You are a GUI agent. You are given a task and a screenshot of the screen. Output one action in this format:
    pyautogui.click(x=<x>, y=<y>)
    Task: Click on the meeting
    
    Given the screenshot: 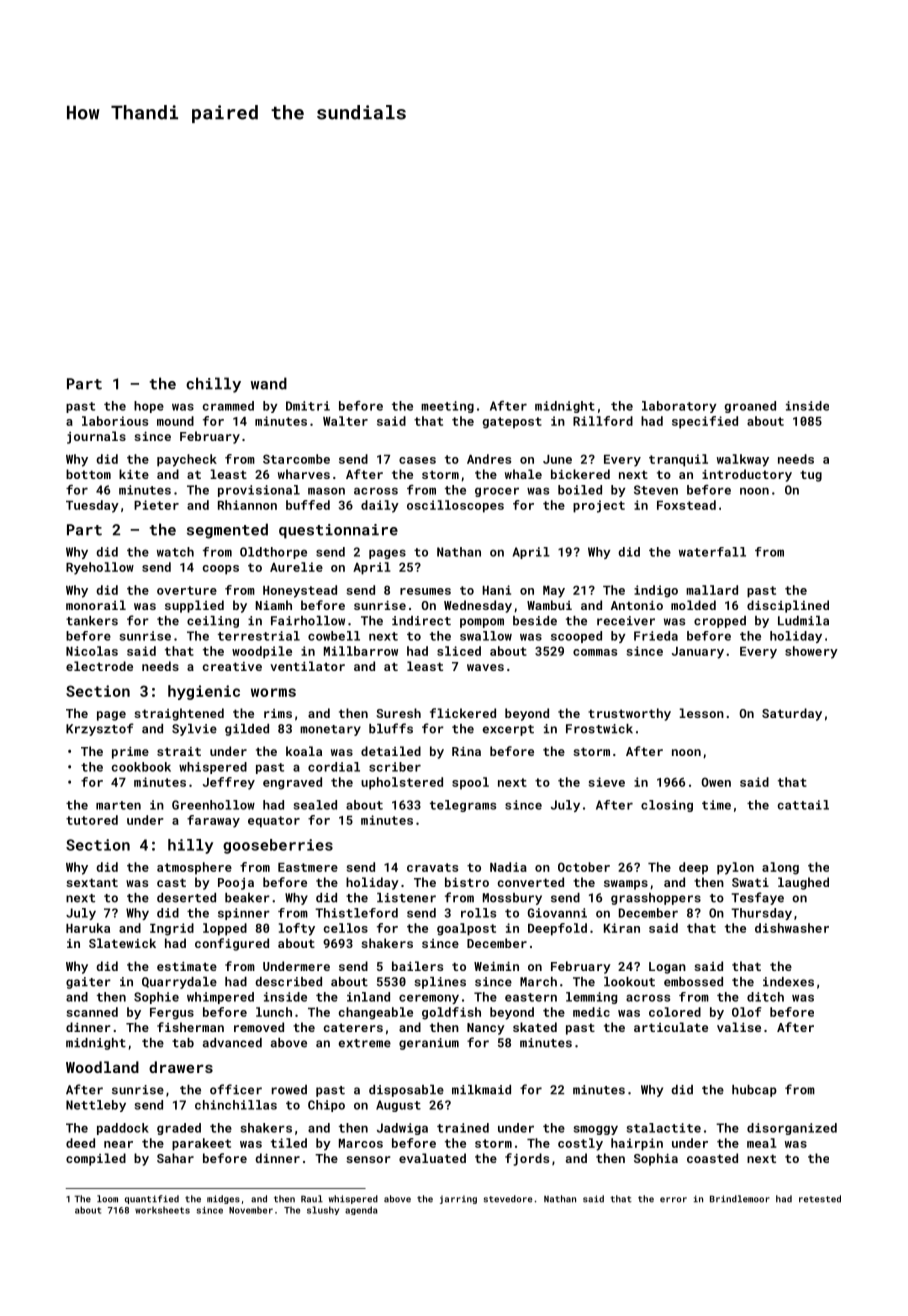 What is the action you would take?
    pyautogui.click(x=447, y=407)
